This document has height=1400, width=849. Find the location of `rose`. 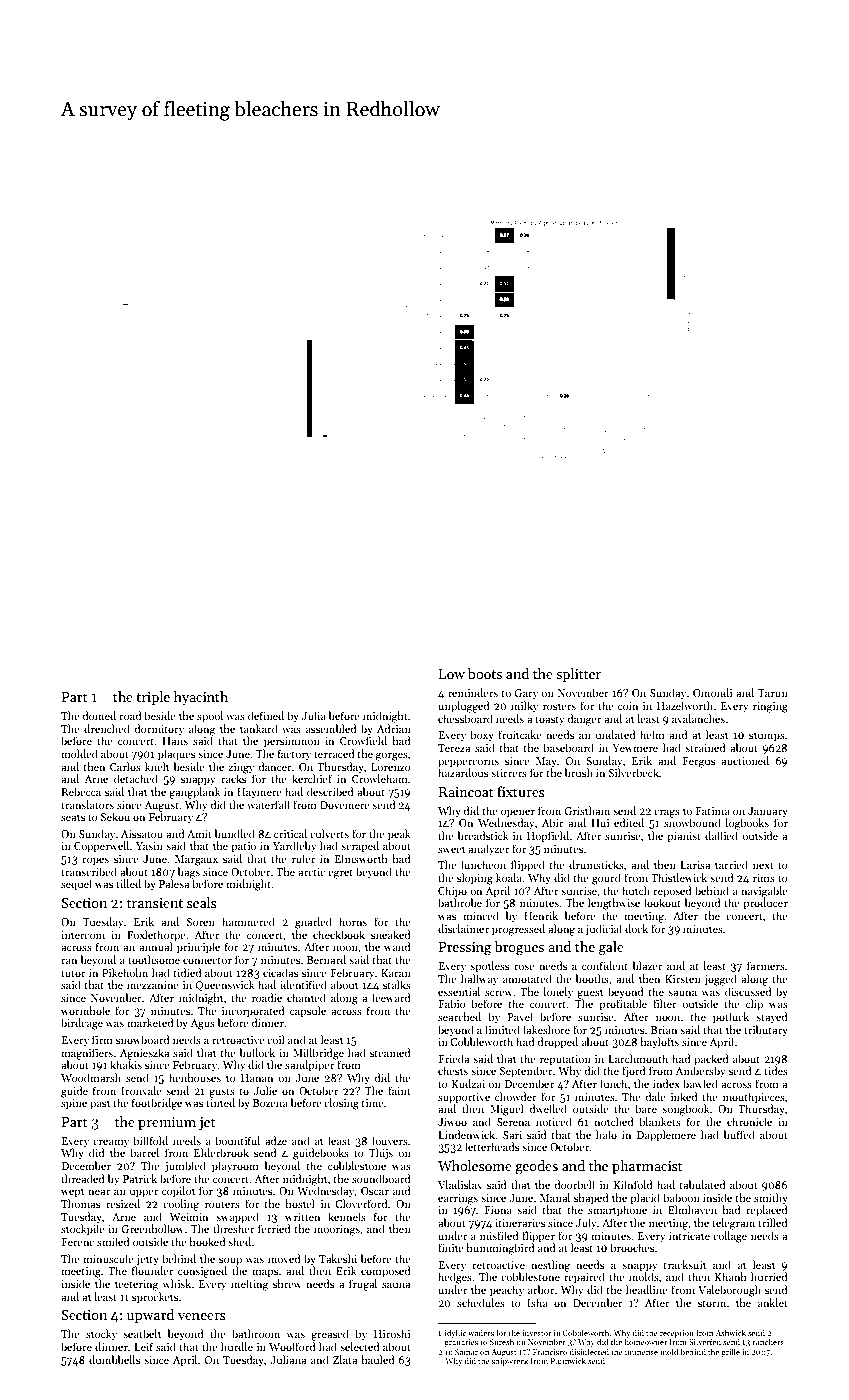

rose is located at coordinates (524, 967).
